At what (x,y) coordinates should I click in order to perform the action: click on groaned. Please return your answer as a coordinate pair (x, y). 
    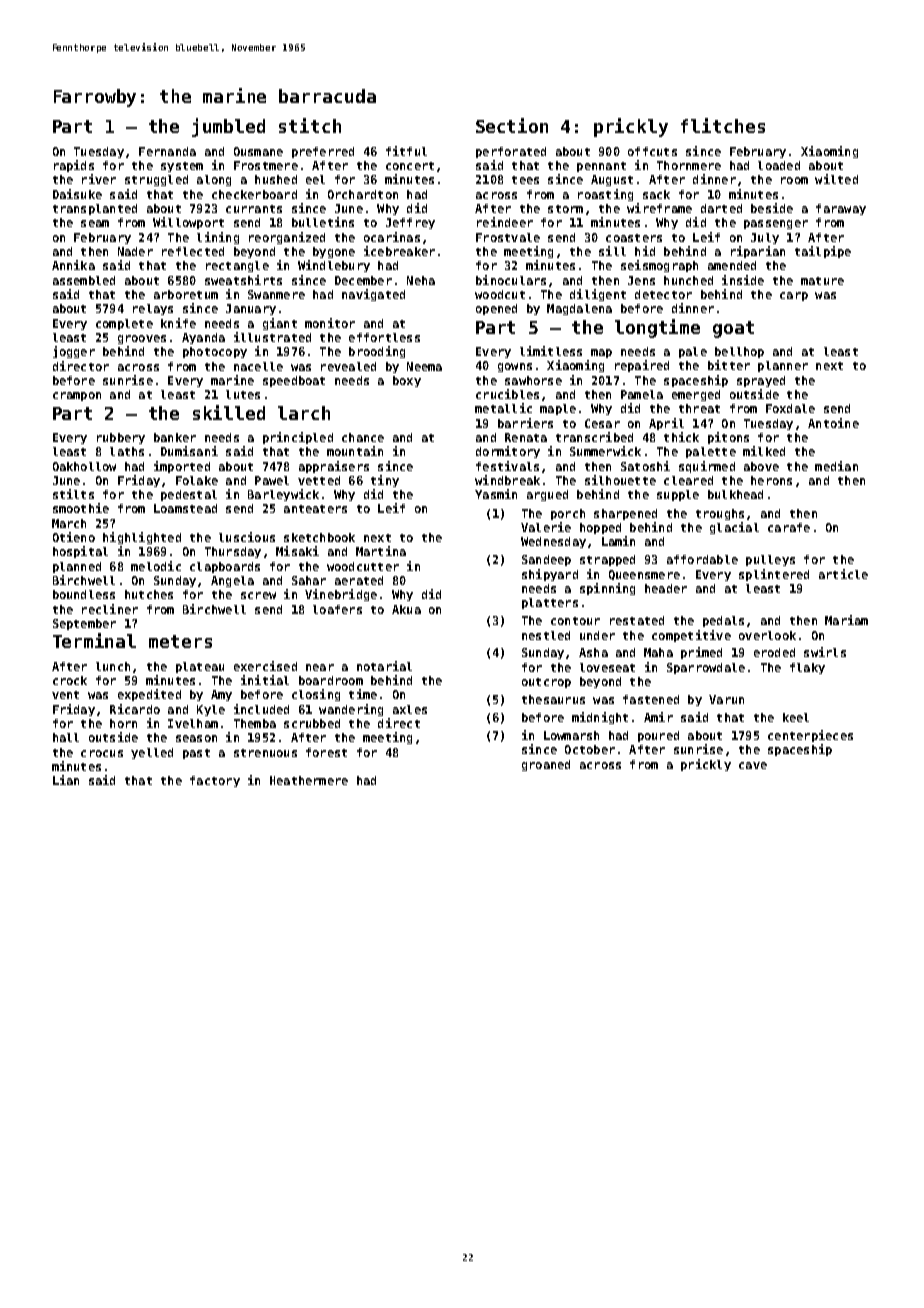
    Looking at the image, I should click on (546, 765).
